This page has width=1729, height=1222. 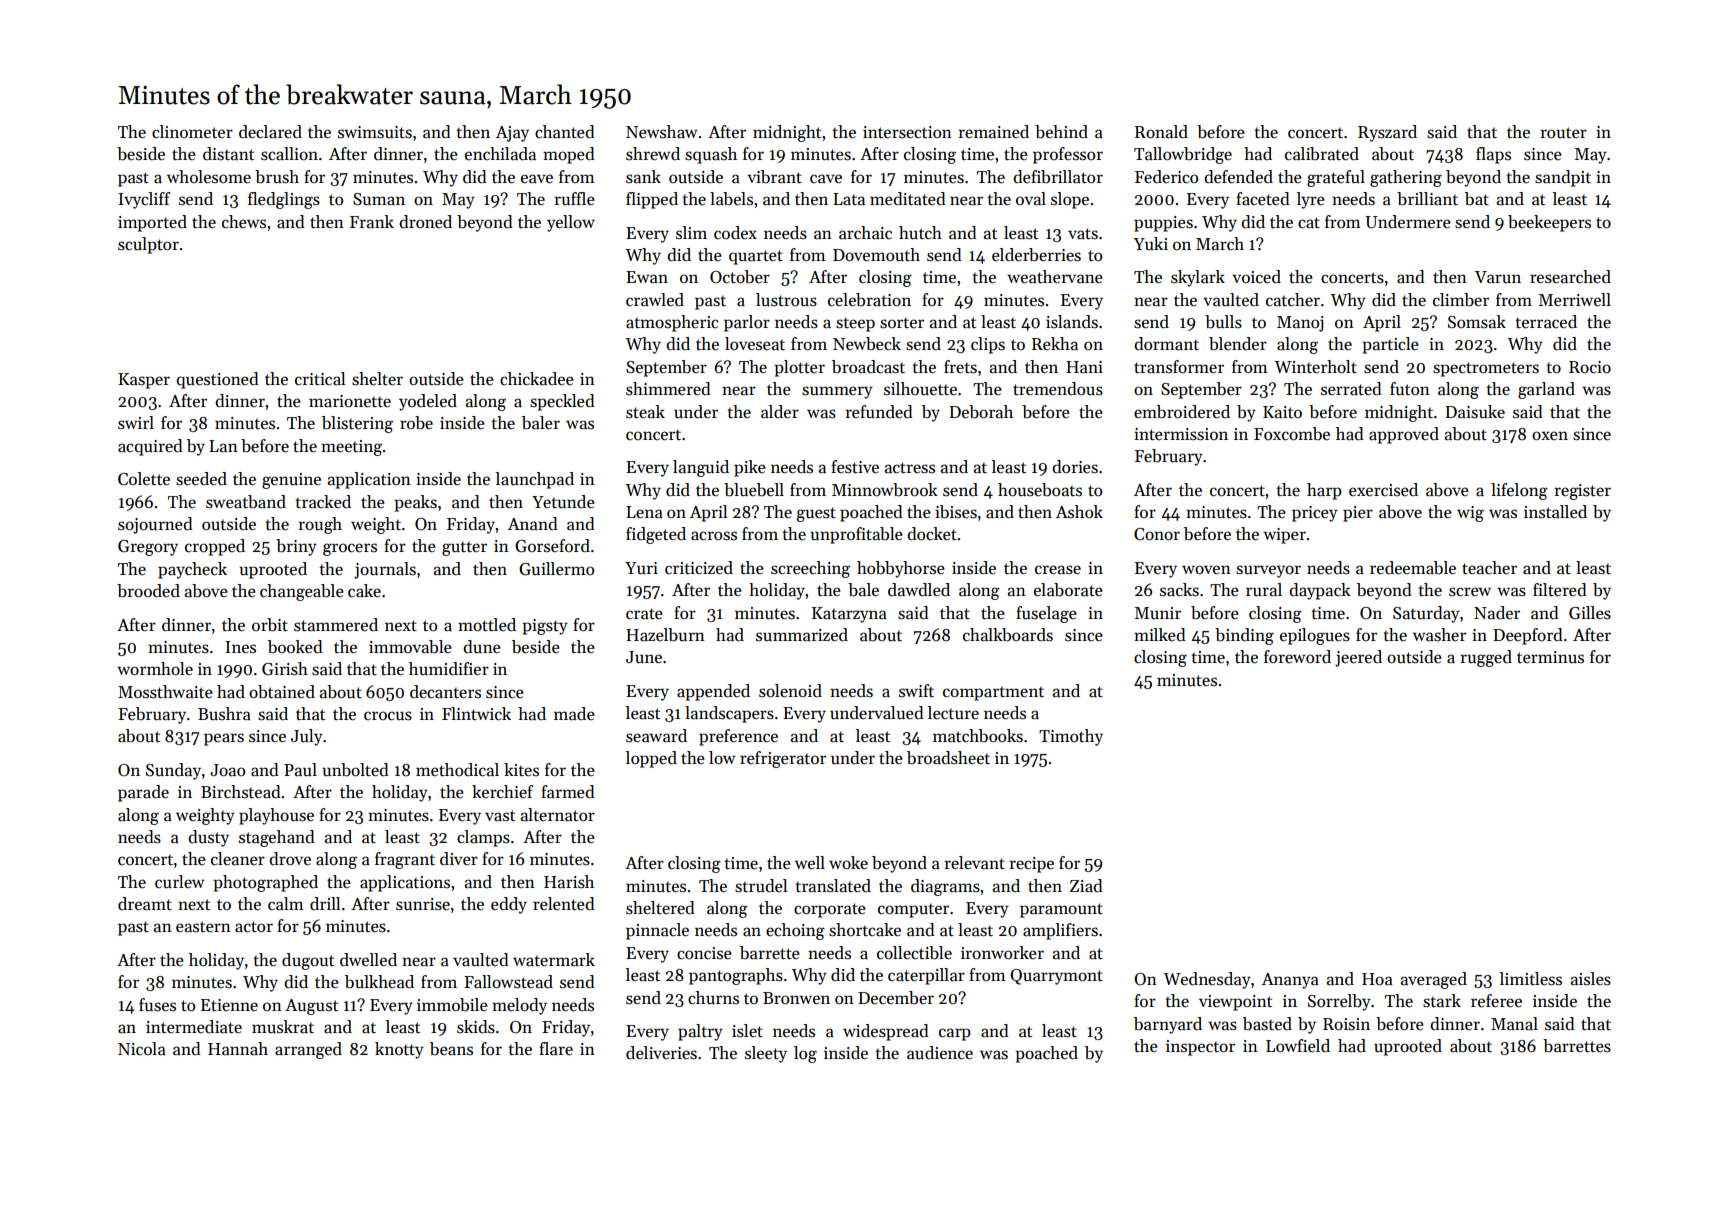 What do you see at coordinates (519, 1006) in the page?
I see `melody` at bounding box center [519, 1006].
